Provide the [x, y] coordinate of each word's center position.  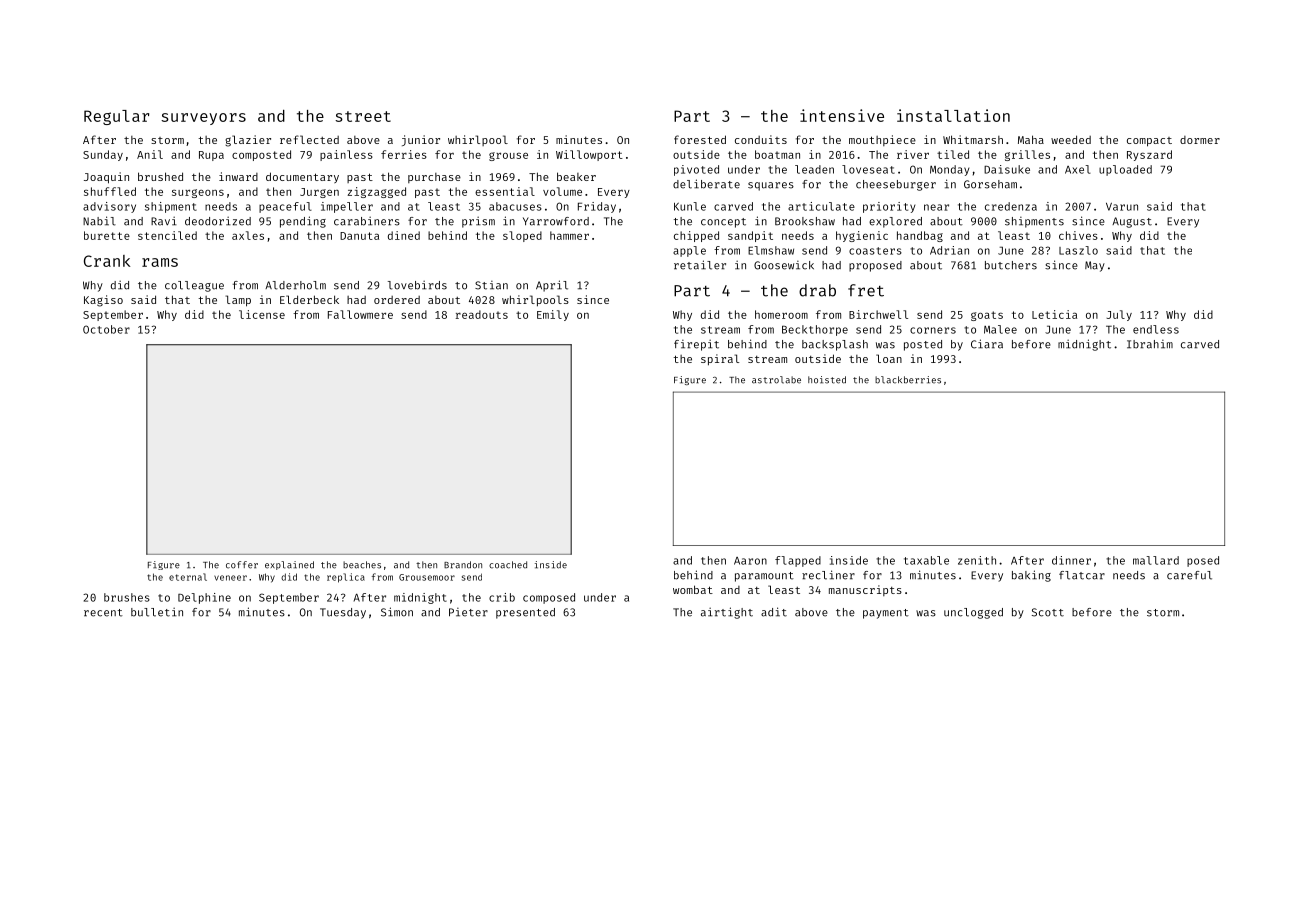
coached [508, 565]
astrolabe [776, 380]
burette [107, 235]
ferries [404, 154]
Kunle [690, 206]
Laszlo [1078, 250]
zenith [977, 560]
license [262, 314]
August [1132, 222]
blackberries [908, 380]
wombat [693, 589]
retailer [700, 265]
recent [103, 613]
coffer [242, 565]
